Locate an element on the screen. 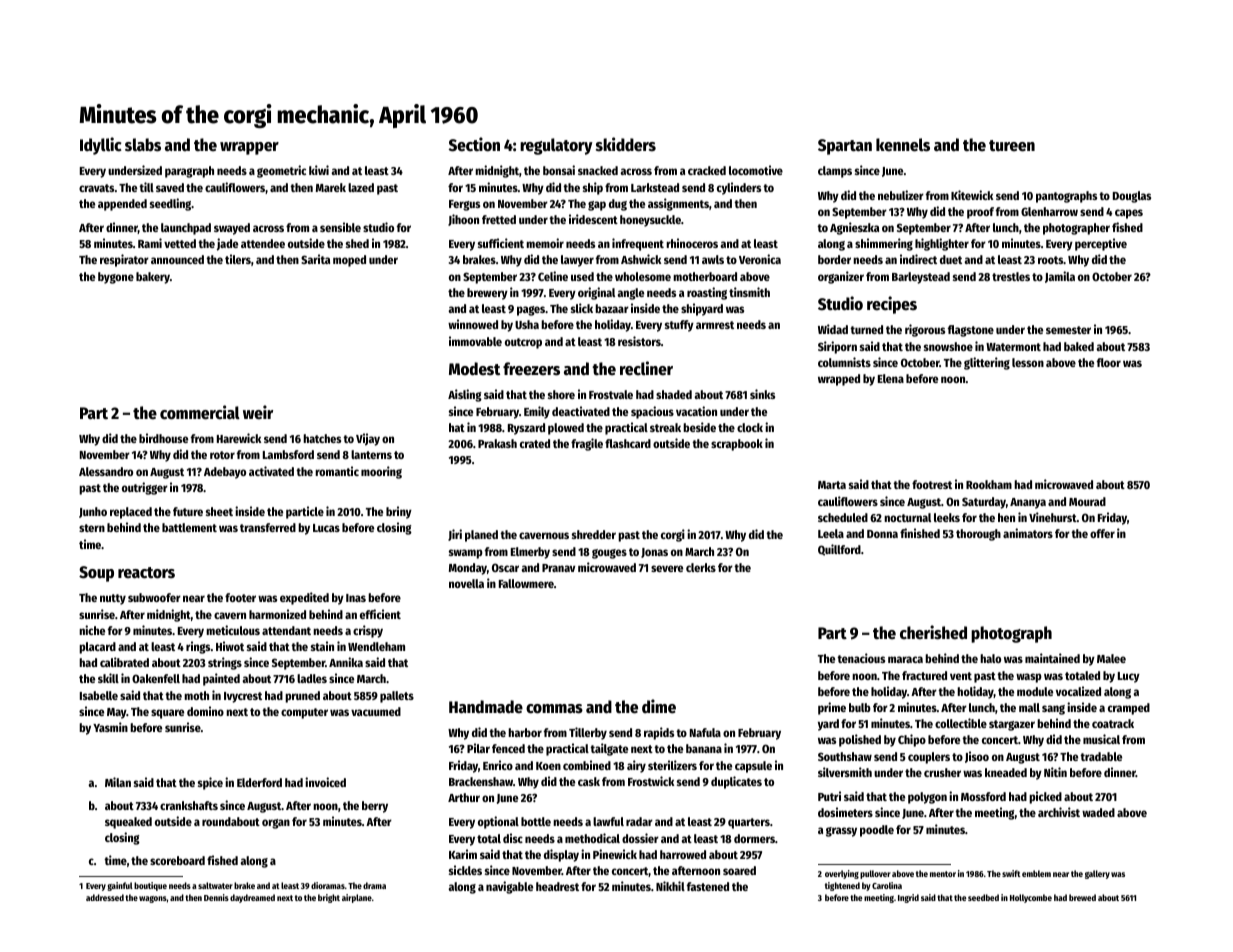 The width and height of the screenshot is (1233, 952). airplane is located at coordinates (357, 898).
